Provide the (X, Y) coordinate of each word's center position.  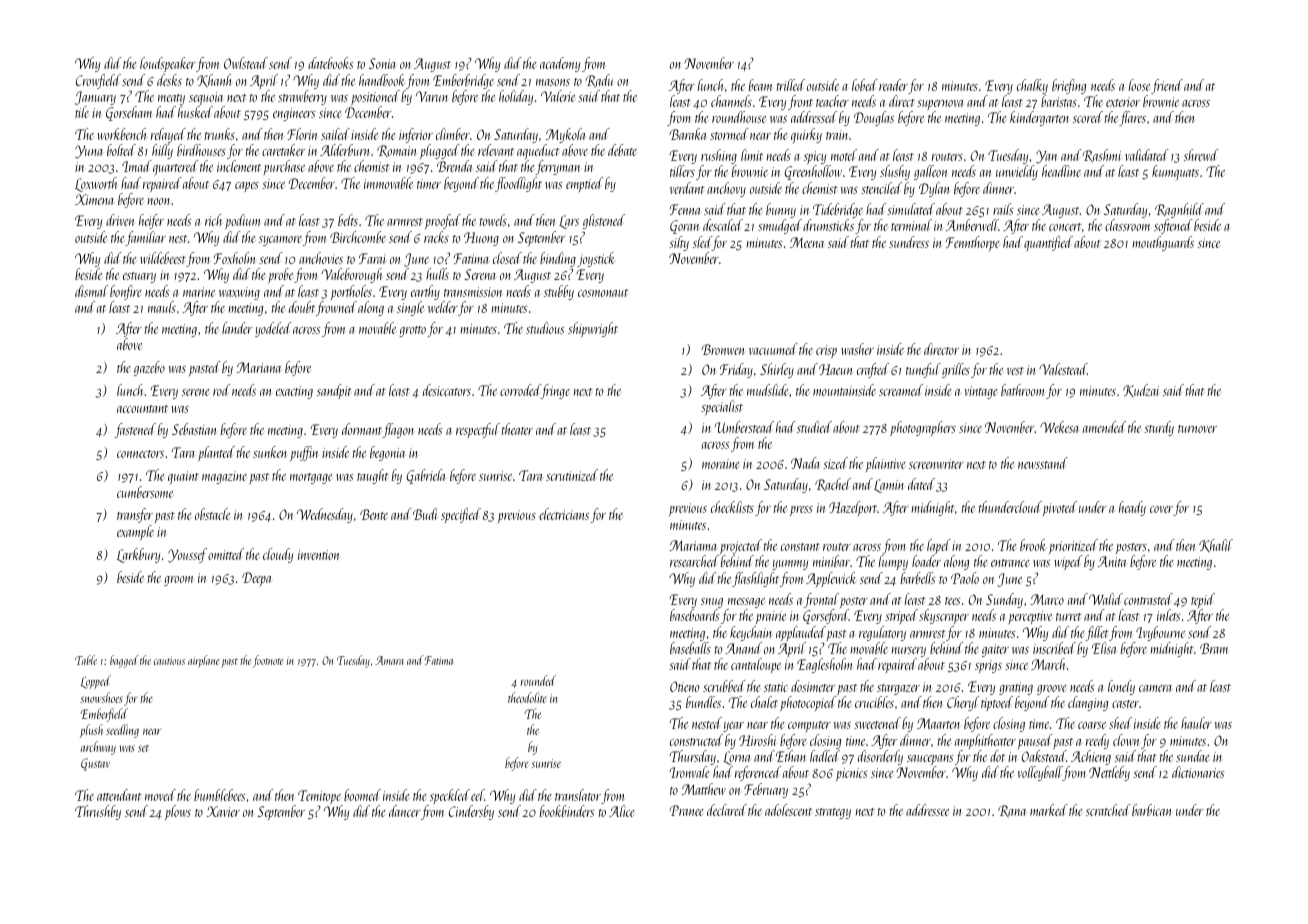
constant (800, 547)
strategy (833, 813)
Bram (1214, 648)
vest (1015, 371)
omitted (226, 554)
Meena (807, 242)
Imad (137, 166)
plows (178, 812)
